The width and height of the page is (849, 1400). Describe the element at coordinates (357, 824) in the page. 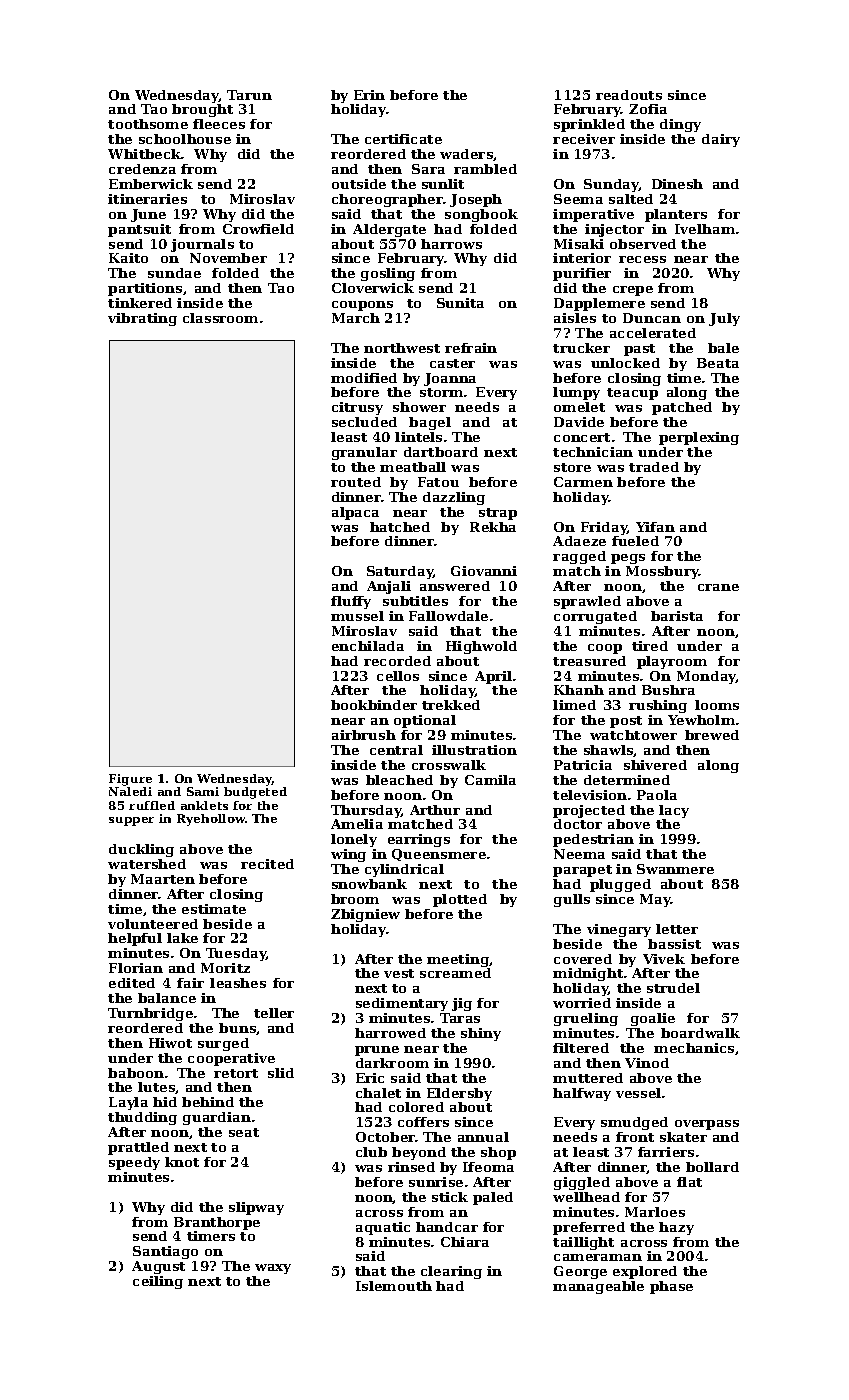

I see `Amelia` at that location.
